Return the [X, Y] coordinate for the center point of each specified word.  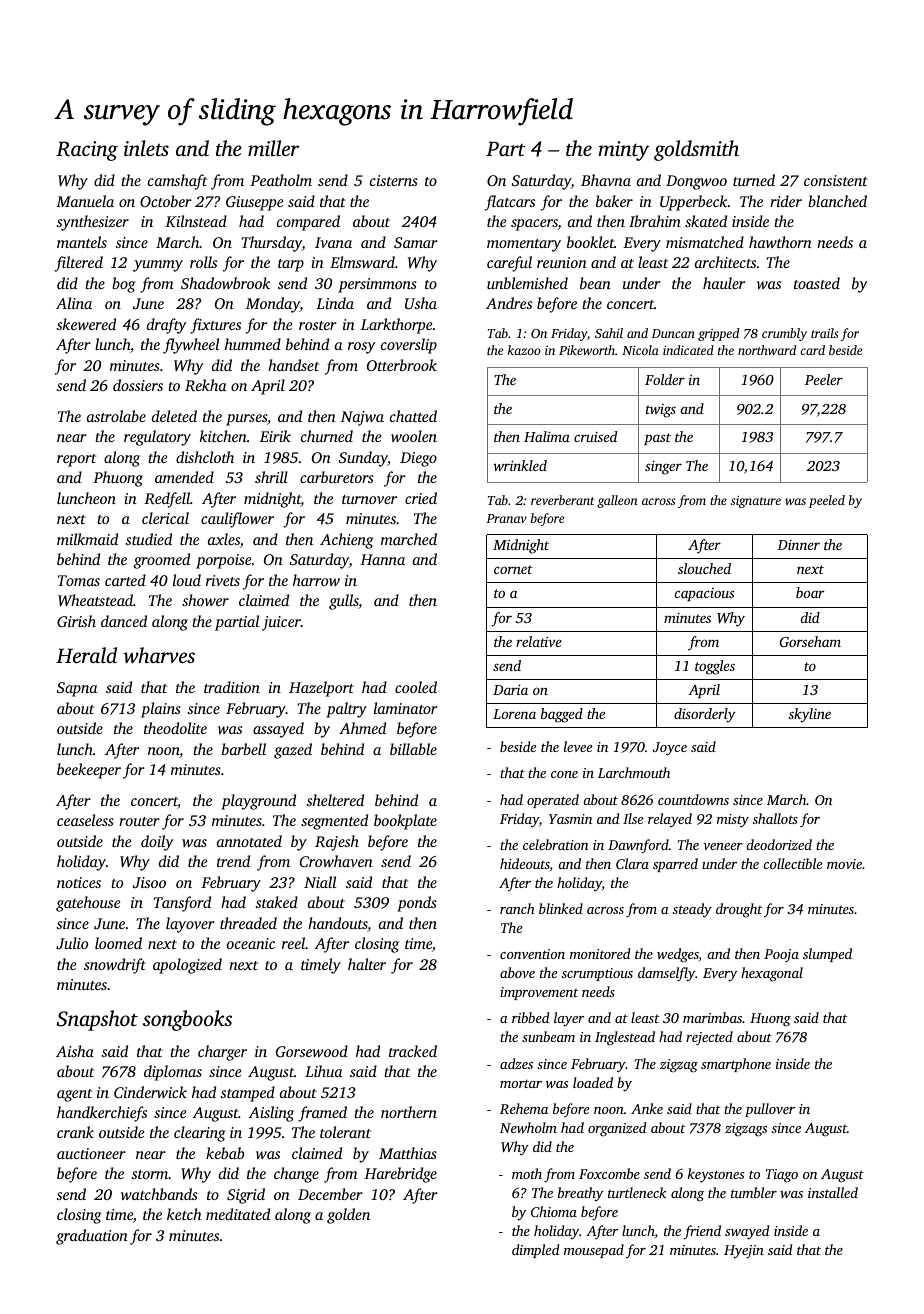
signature [756, 502]
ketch [184, 1214]
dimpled [535, 1251]
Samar [416, 242]
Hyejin [744, 1252]
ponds [417, 904]
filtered [79, 264]
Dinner [798, 545]
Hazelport [321, 689]
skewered [86, 324]
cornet [513, 569]
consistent [836, 180]
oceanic [251, 943]
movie [844, 864]
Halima [547, 436]
